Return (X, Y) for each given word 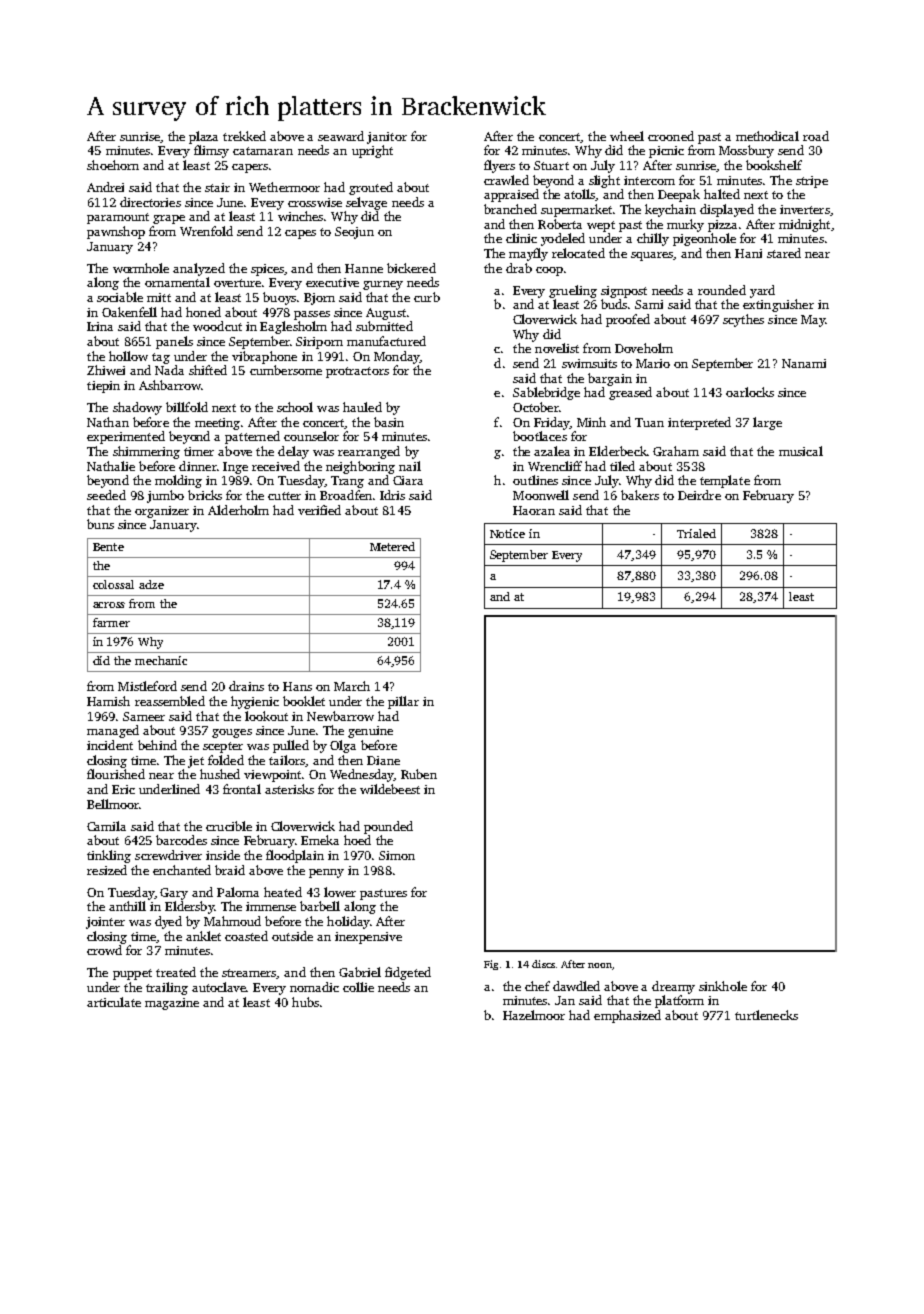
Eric (123, 789)
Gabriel (360, 972)
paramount (118, 218)
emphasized (627, 1016)
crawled (506, 180)
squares (652, 256)
